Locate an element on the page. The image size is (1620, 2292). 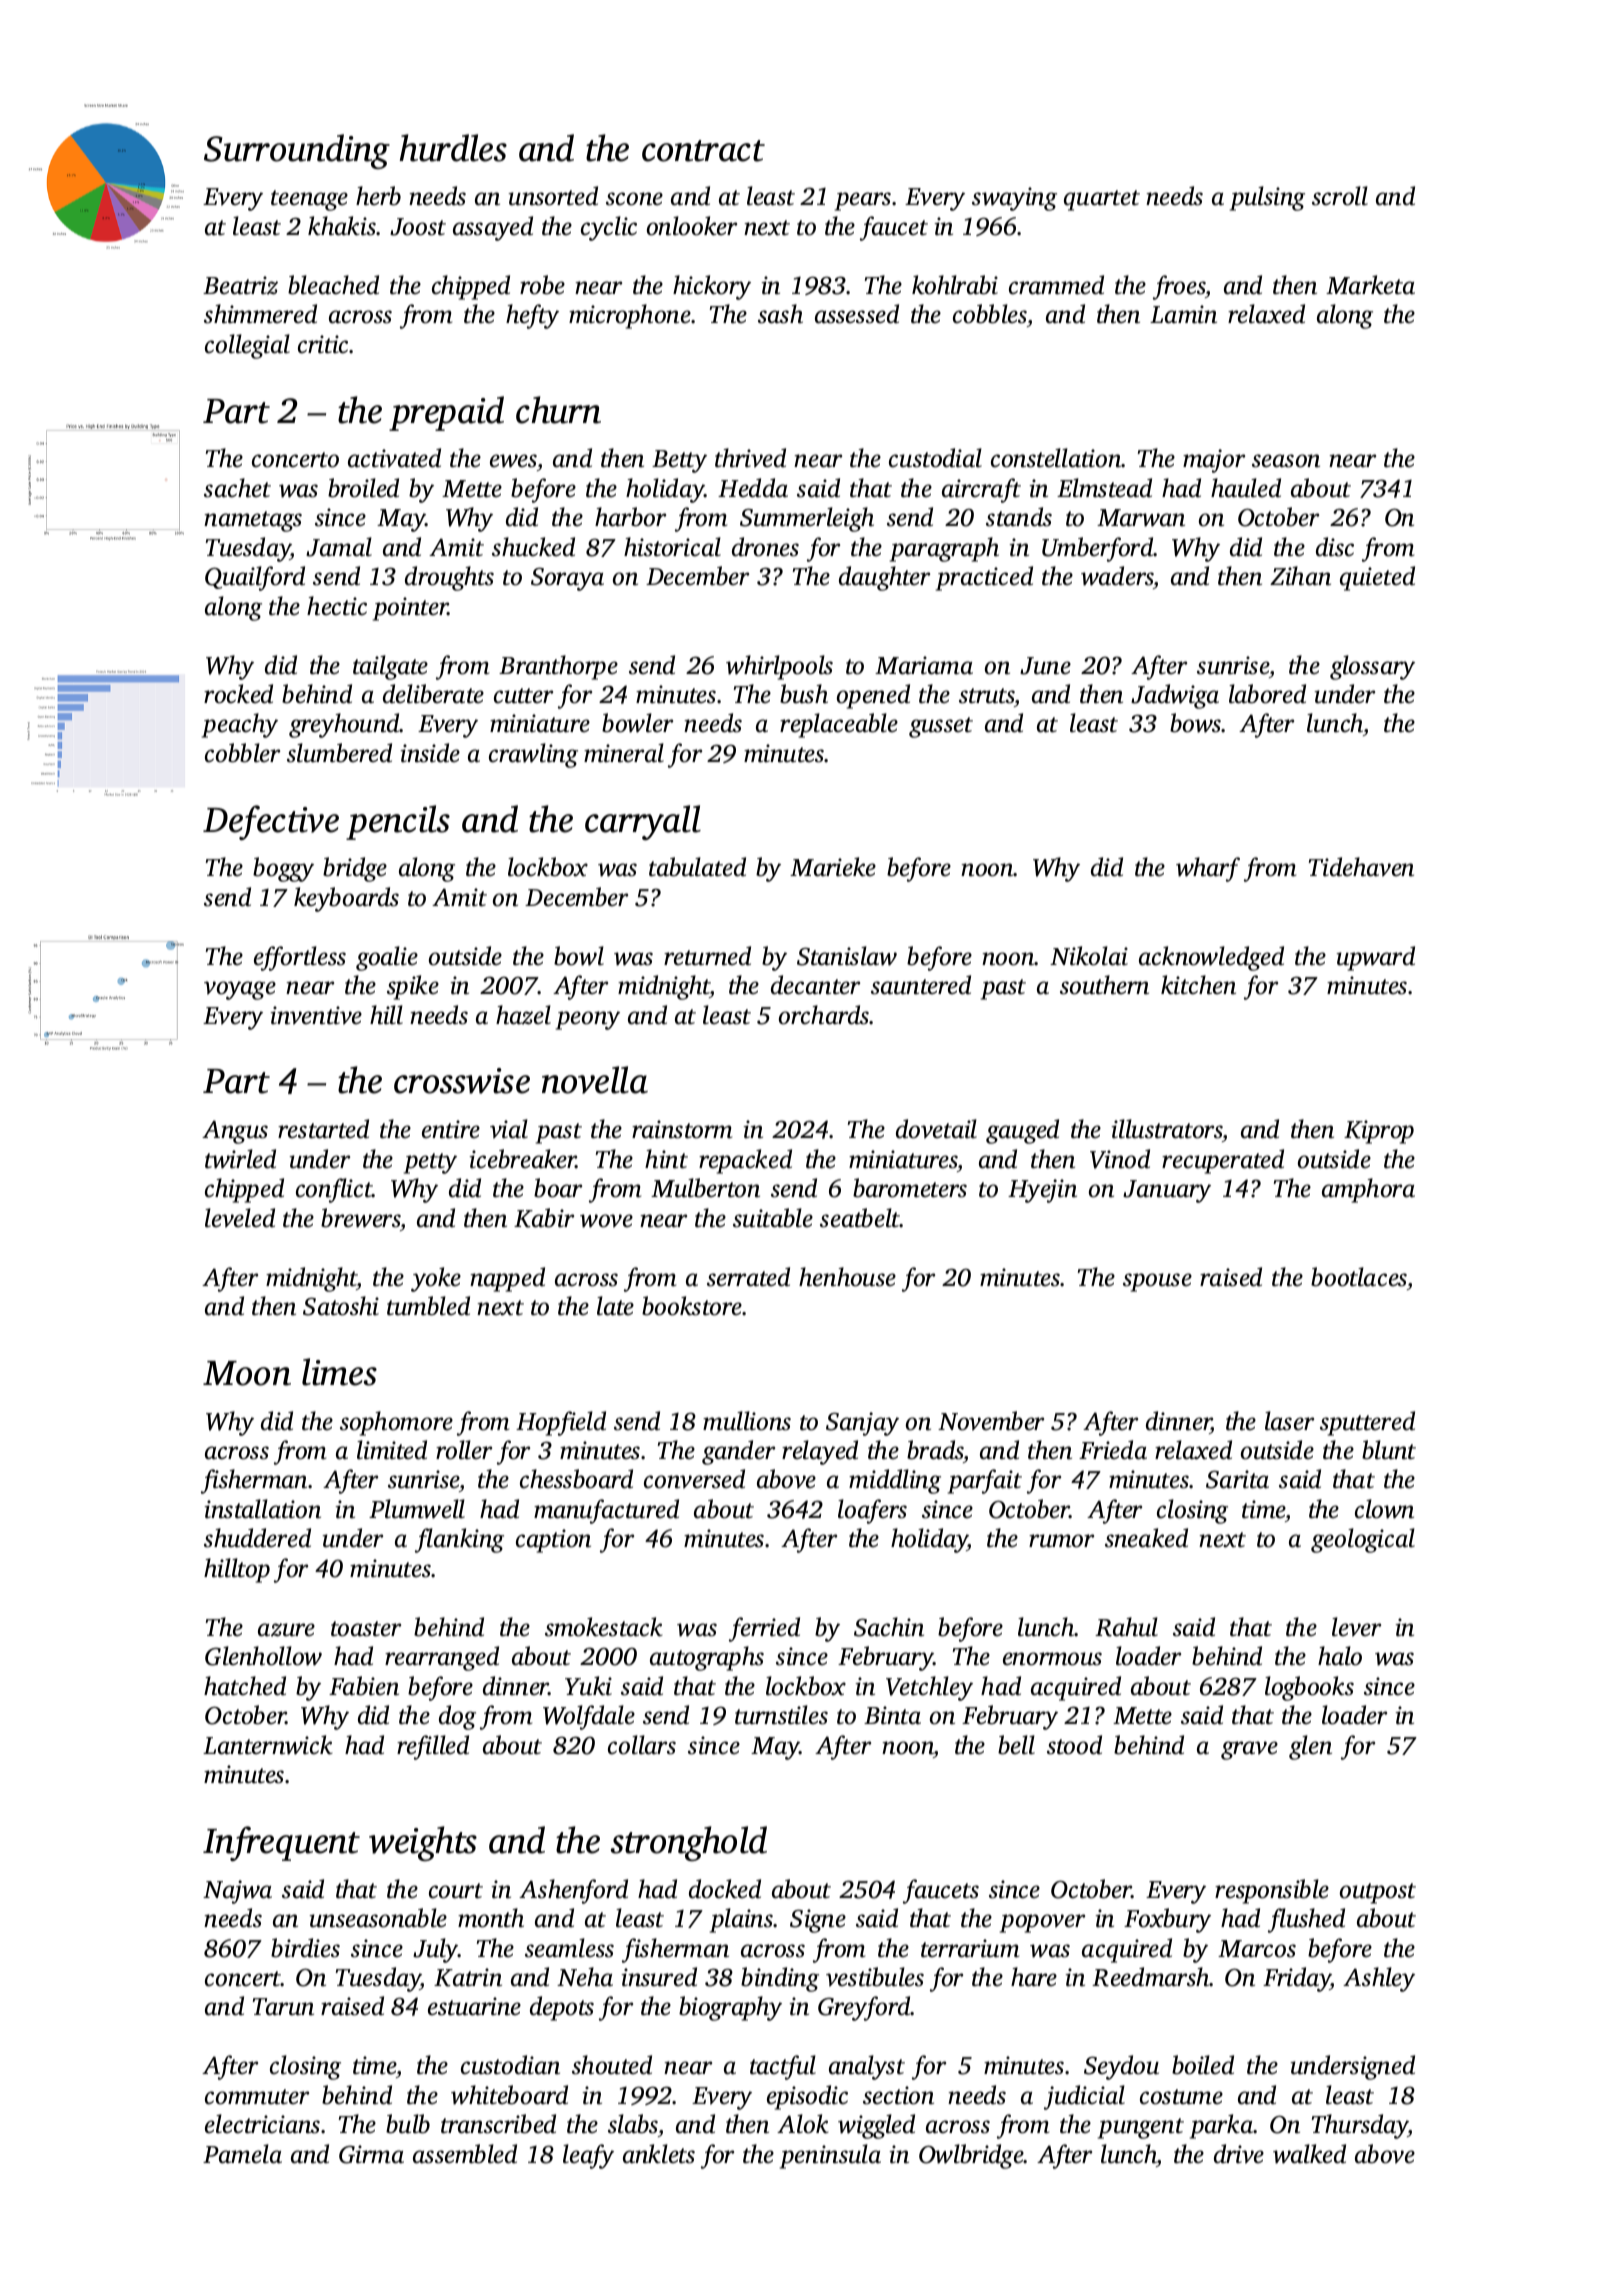
Moon is located at coordinates (247, 1373).
